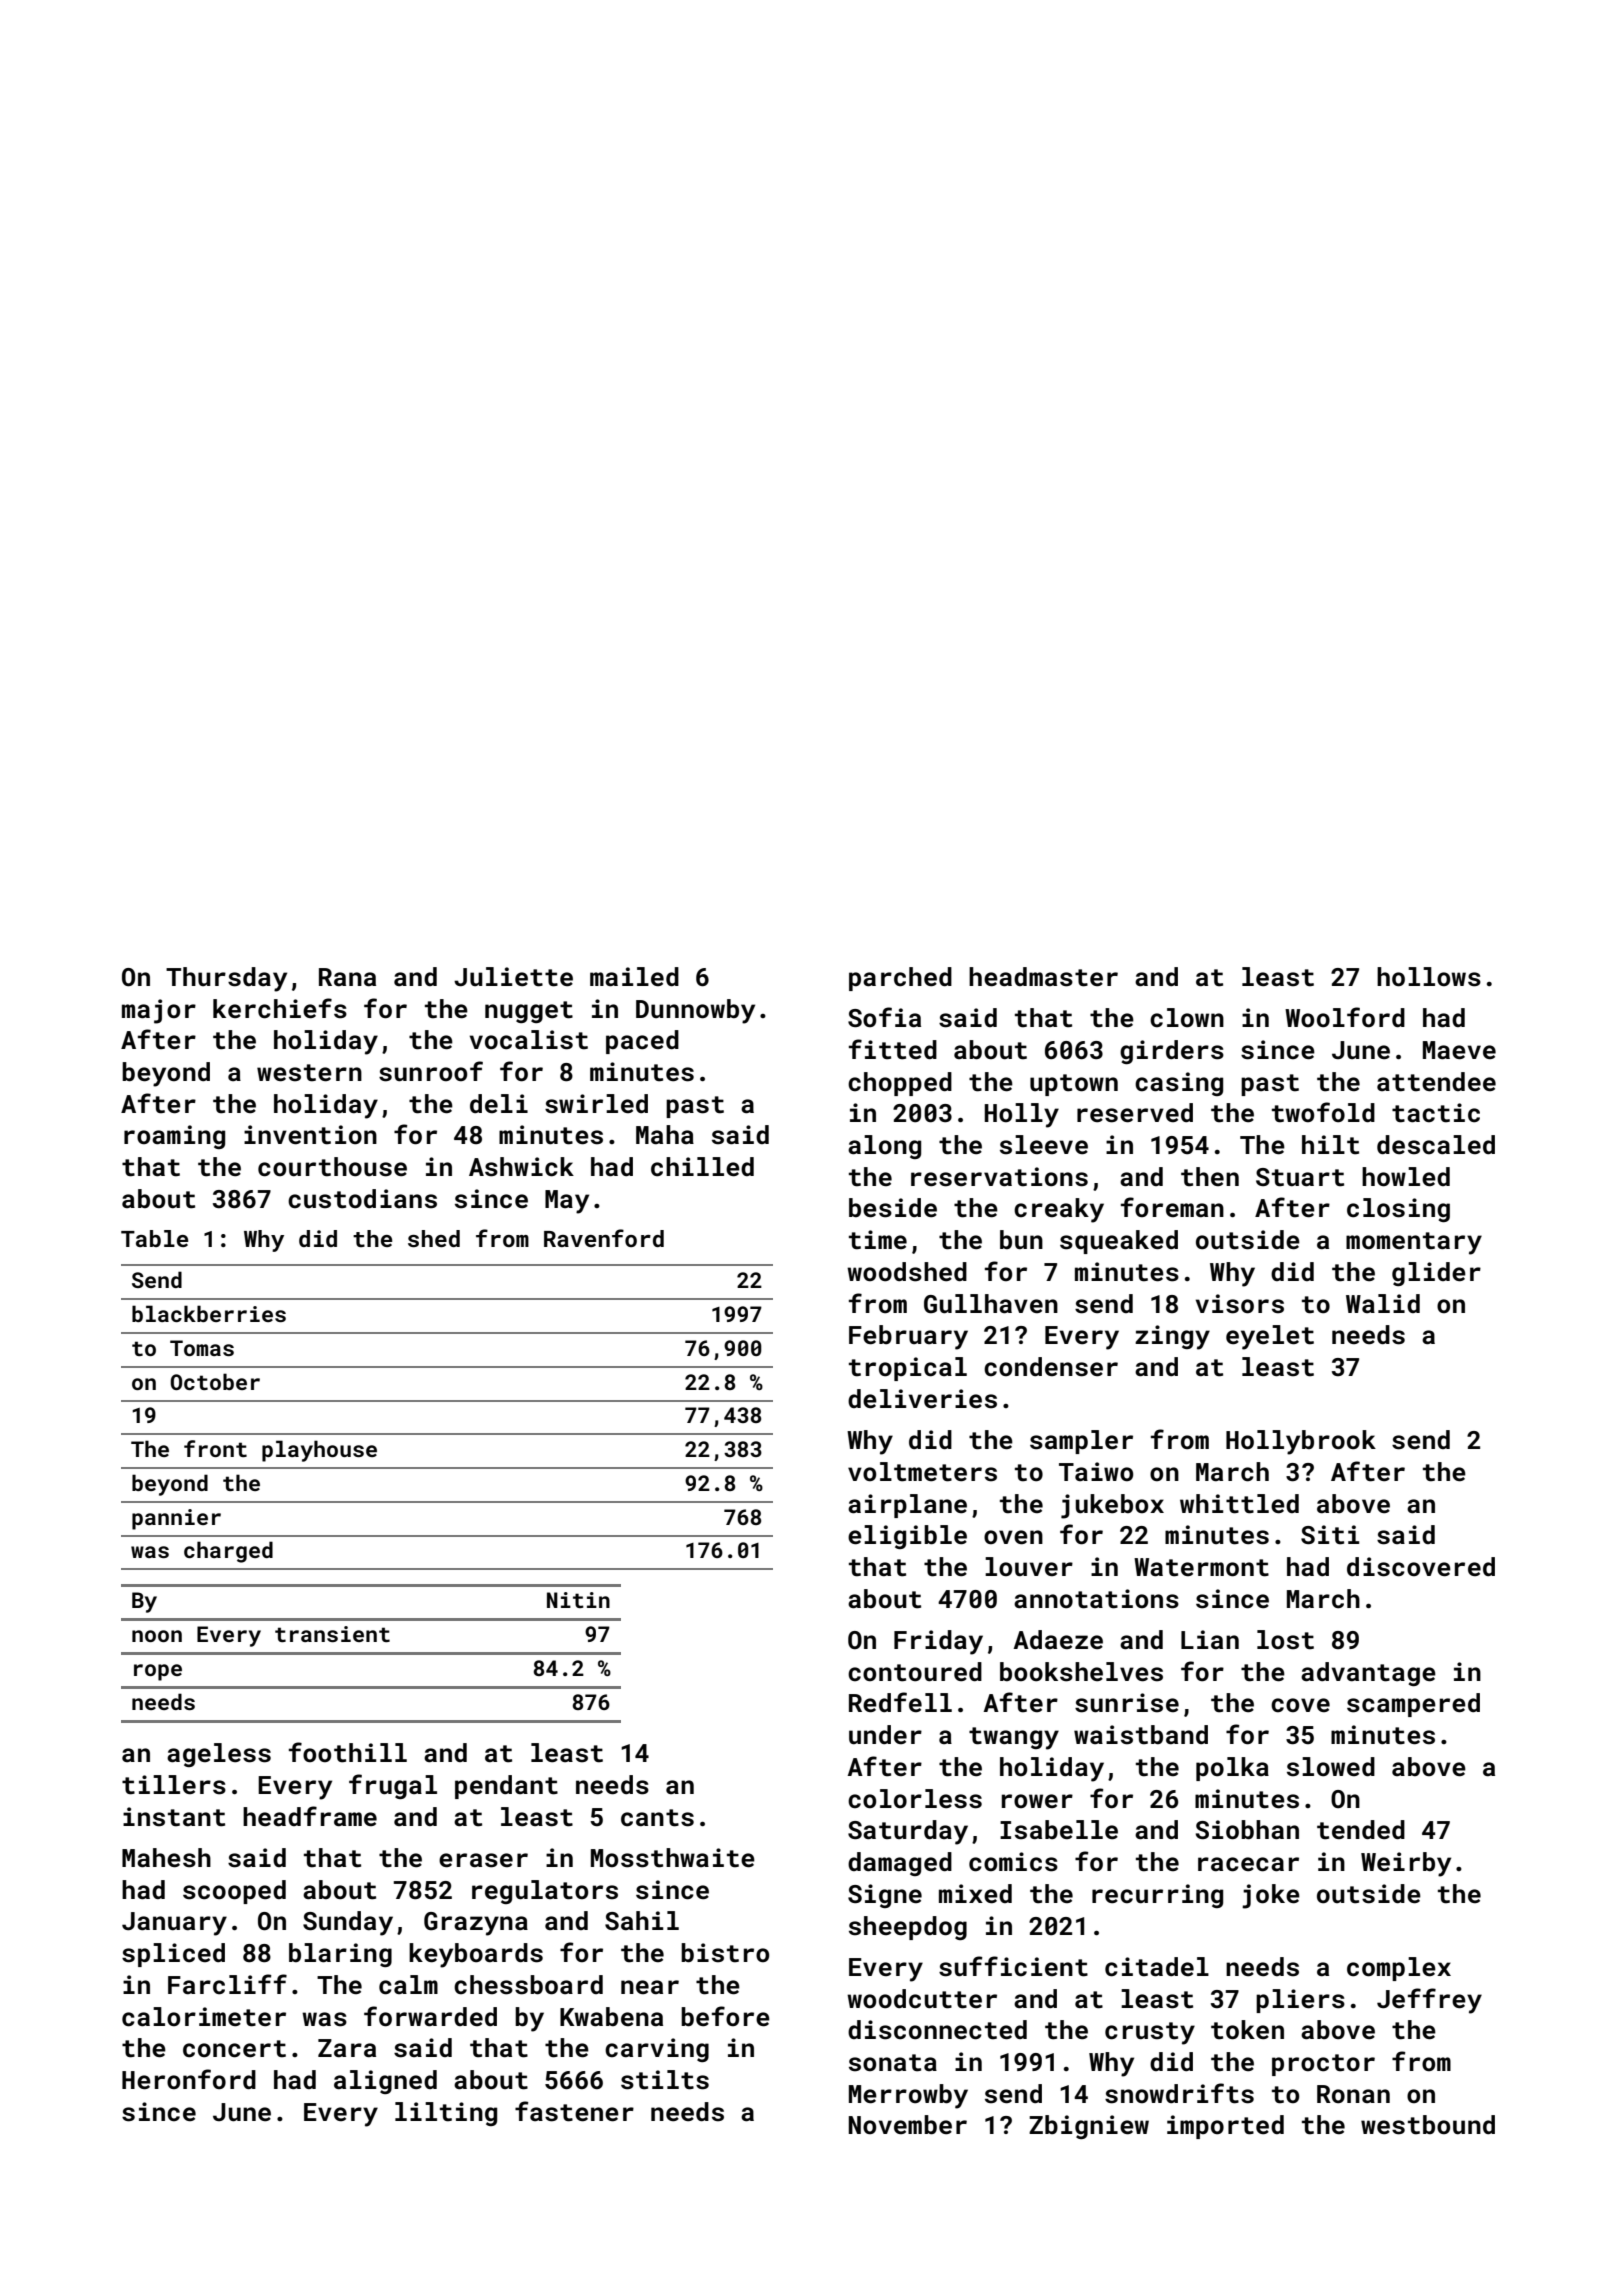 The image size is (1620, 2292). What do you see at coordinates (1043, 977) in the image?
I see `headmaster` at bounding box center [1043, 977].
